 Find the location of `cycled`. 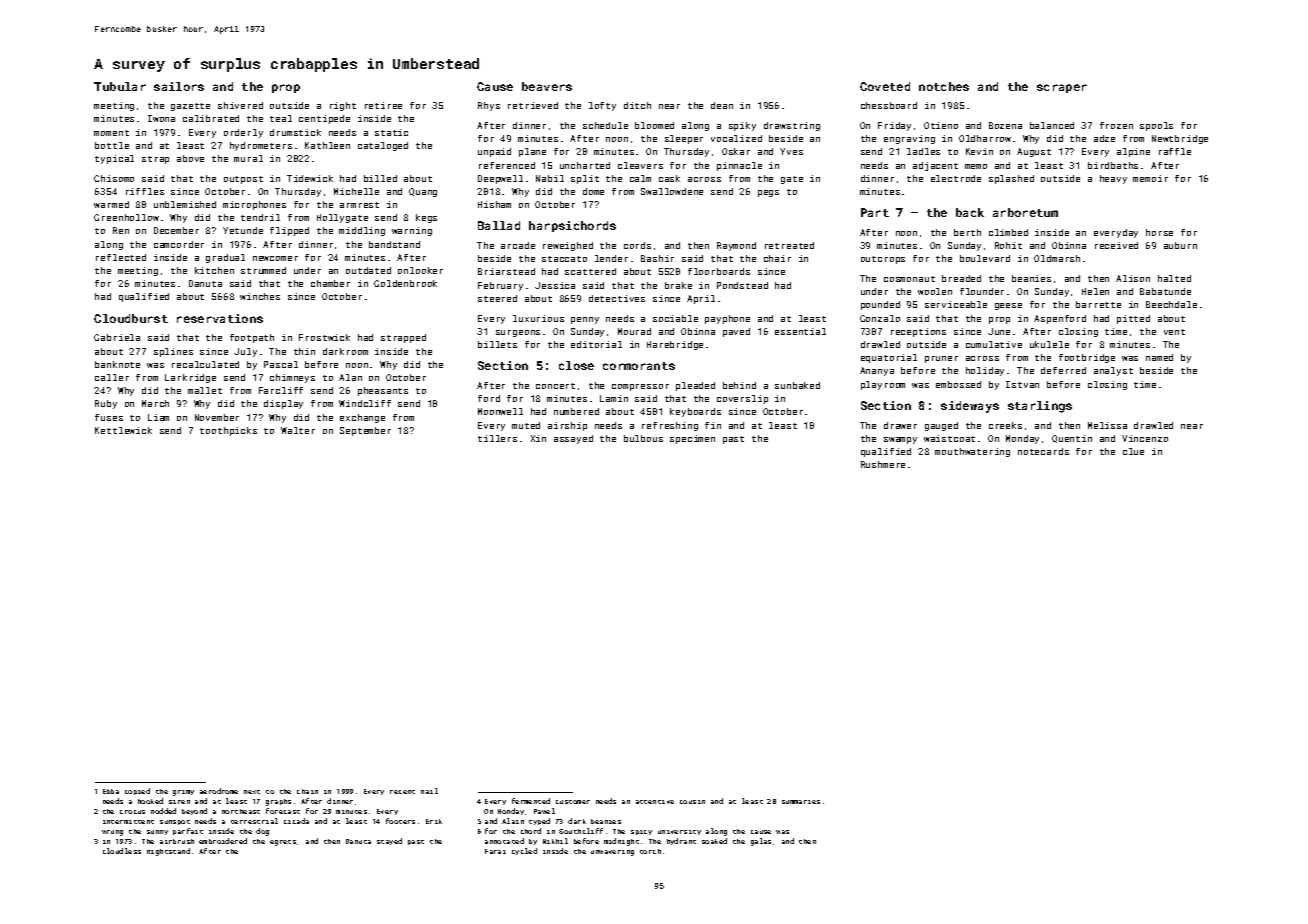

cycled is located at coordinates (524, 851).
